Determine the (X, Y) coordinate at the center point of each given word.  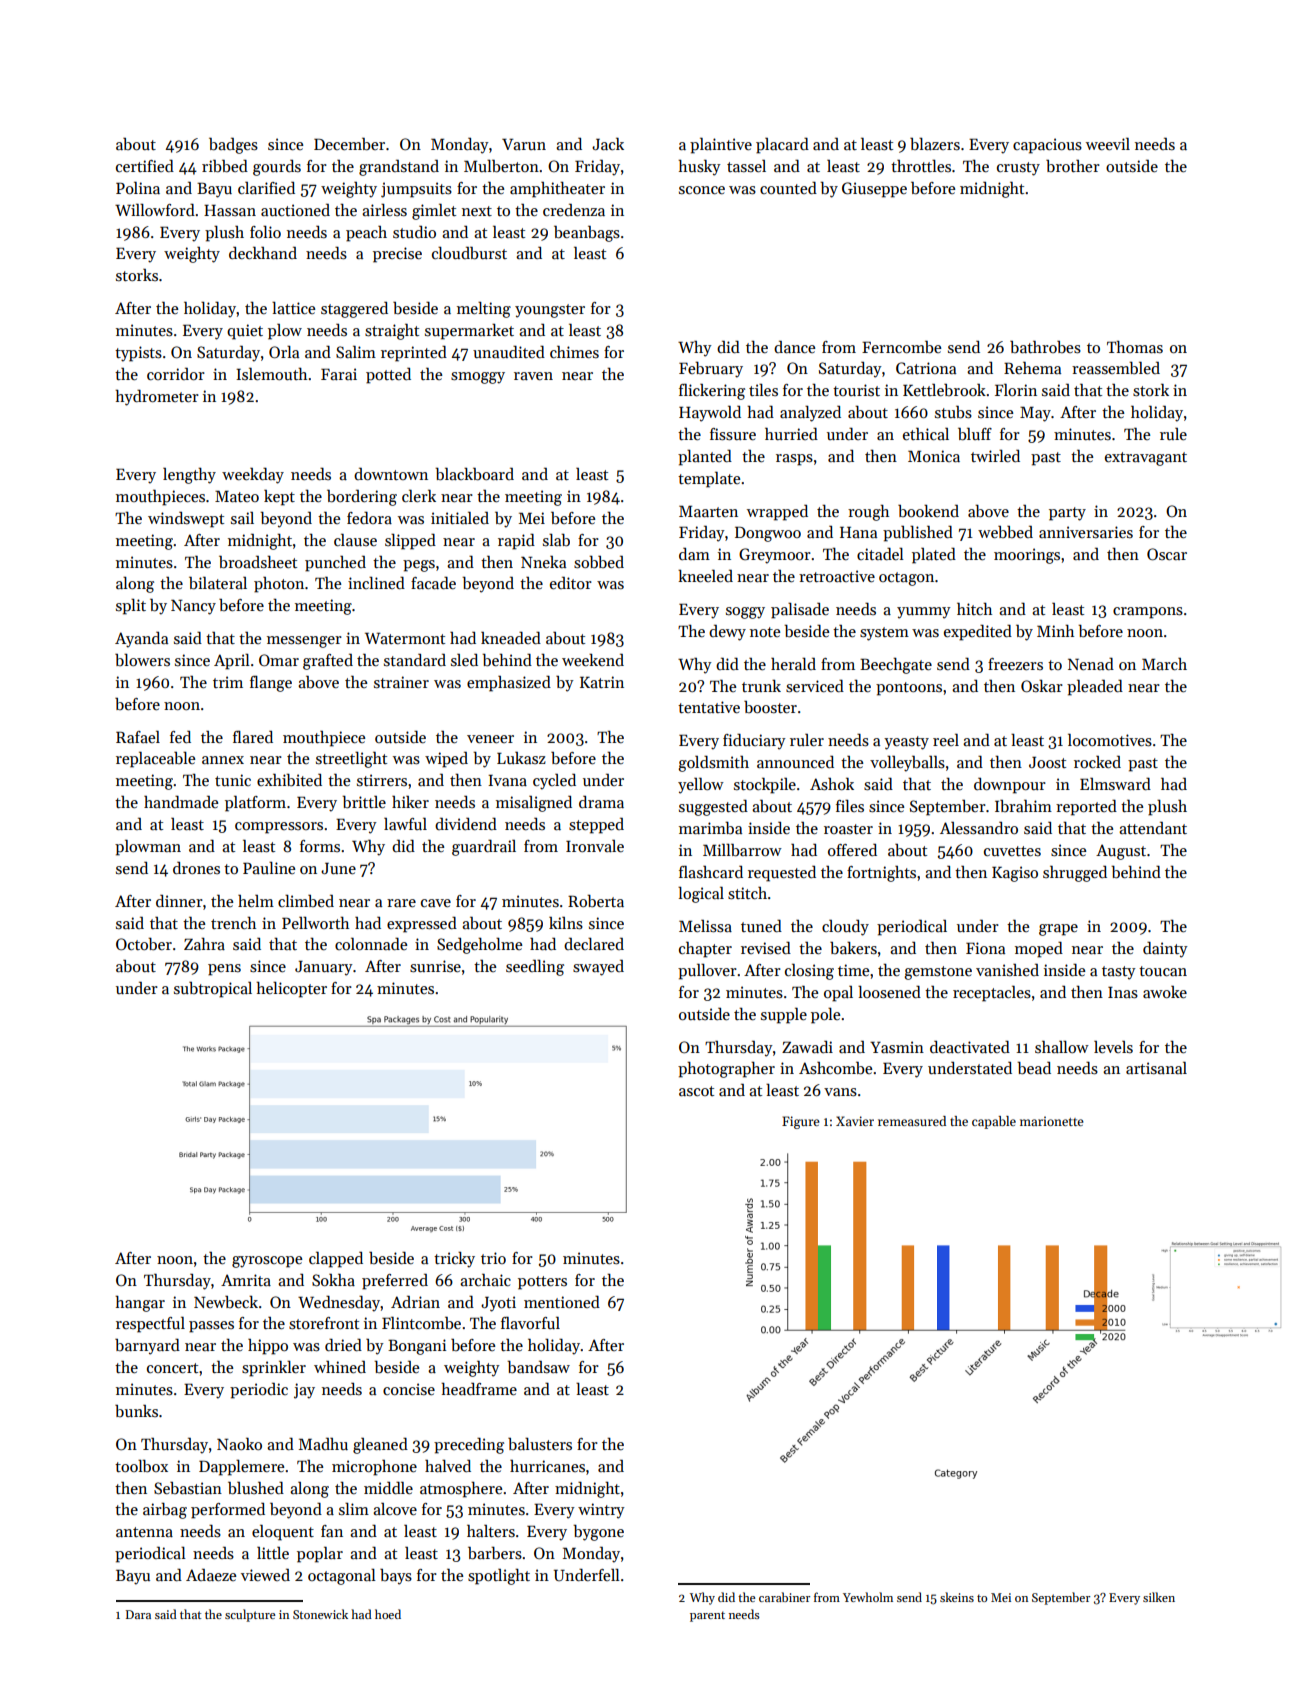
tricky (454, 1259)
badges (233, 145)
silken (1159, 1597)
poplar (320, 1555)
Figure (801, 1122)
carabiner (784, 1597)
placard (782, 145)
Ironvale (595, 845)
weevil (1108, 144)
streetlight (351, 759)
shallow (1062, 1046)
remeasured (912, 1121)
